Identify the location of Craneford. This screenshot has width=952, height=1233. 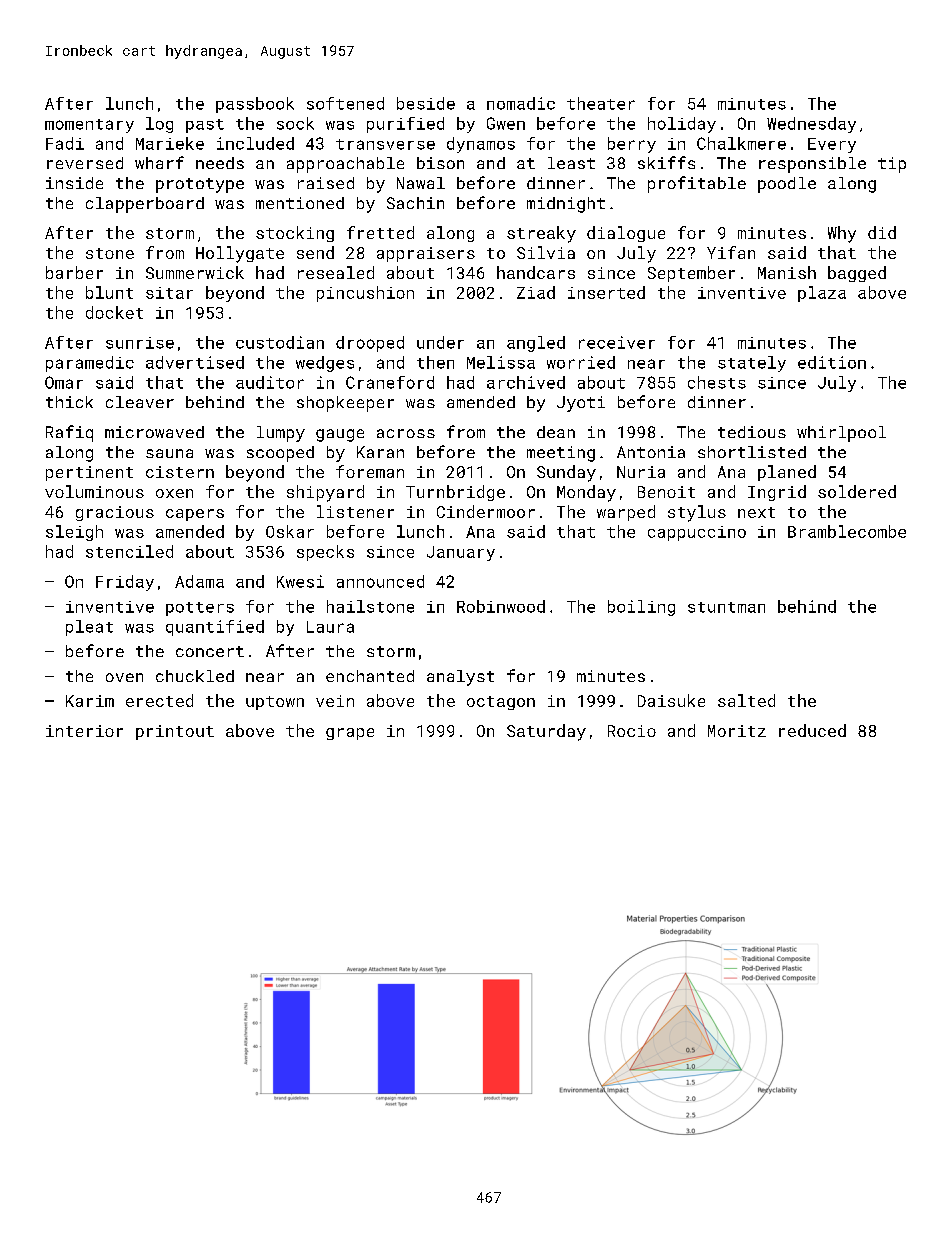
(390, 382).
